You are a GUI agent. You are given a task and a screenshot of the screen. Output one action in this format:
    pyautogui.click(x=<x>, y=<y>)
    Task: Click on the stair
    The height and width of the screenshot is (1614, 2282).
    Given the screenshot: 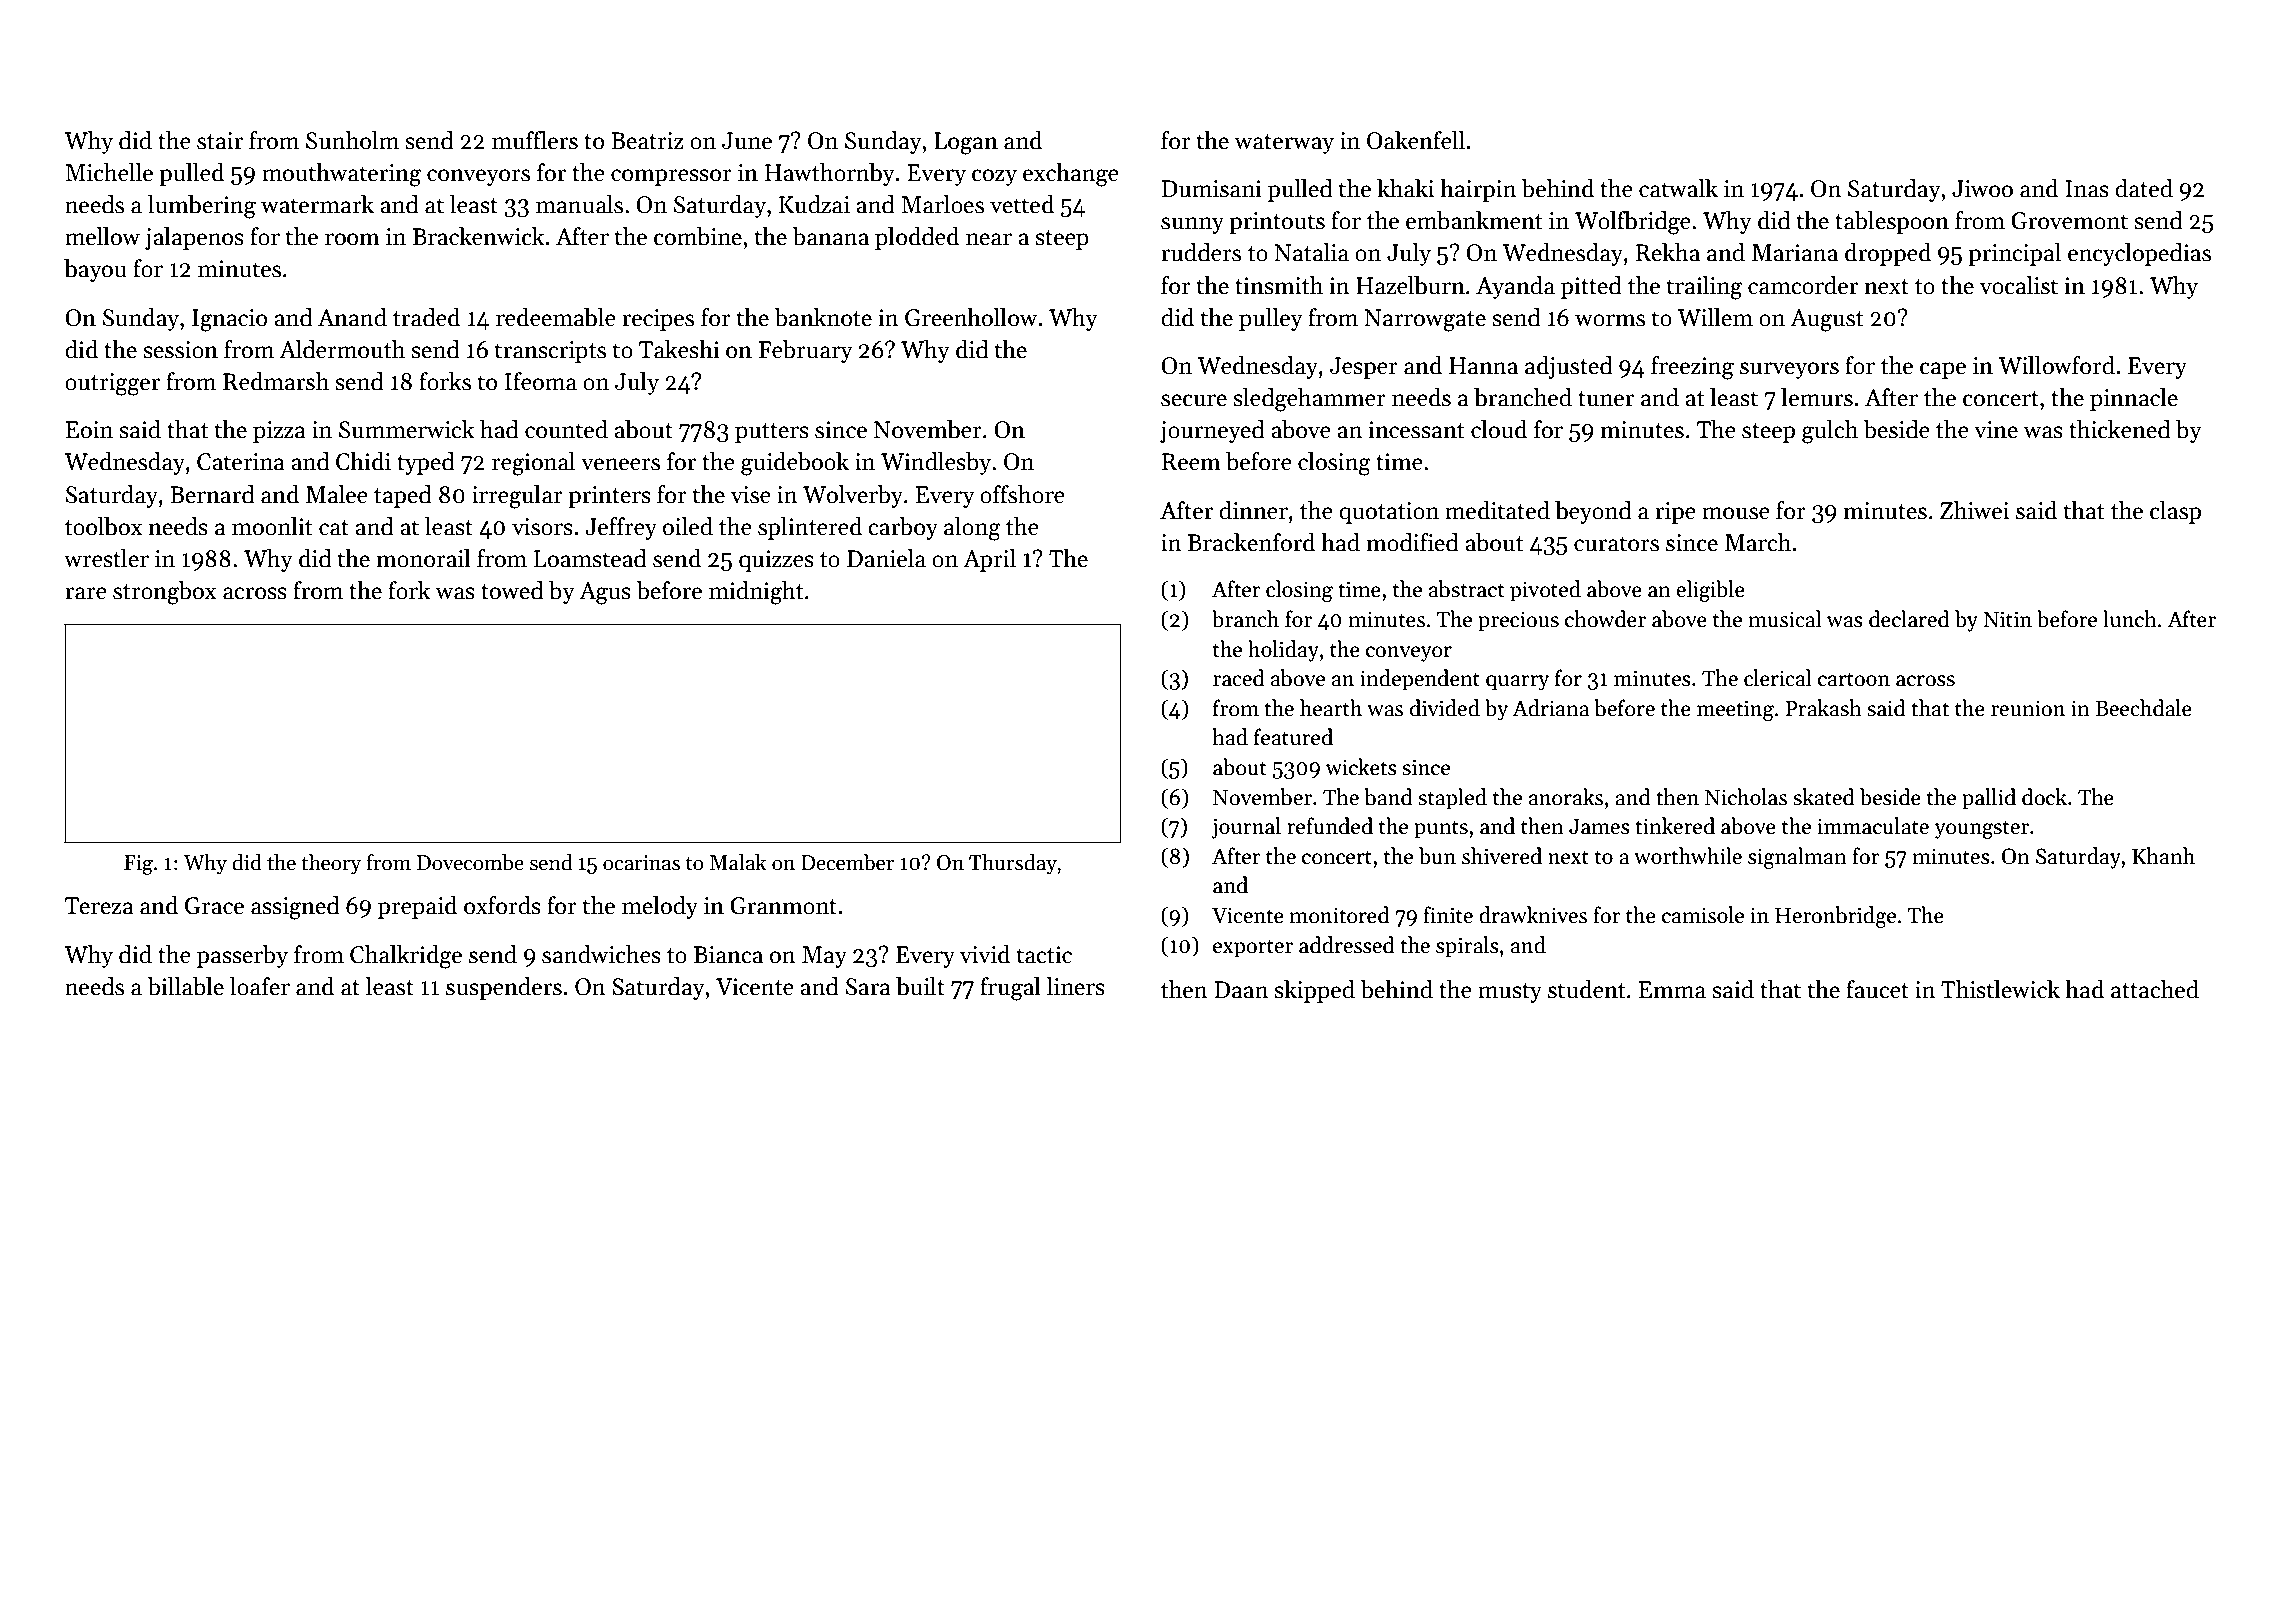 What is the action you would take?
    pyautogui.click(x=220, y=141)
